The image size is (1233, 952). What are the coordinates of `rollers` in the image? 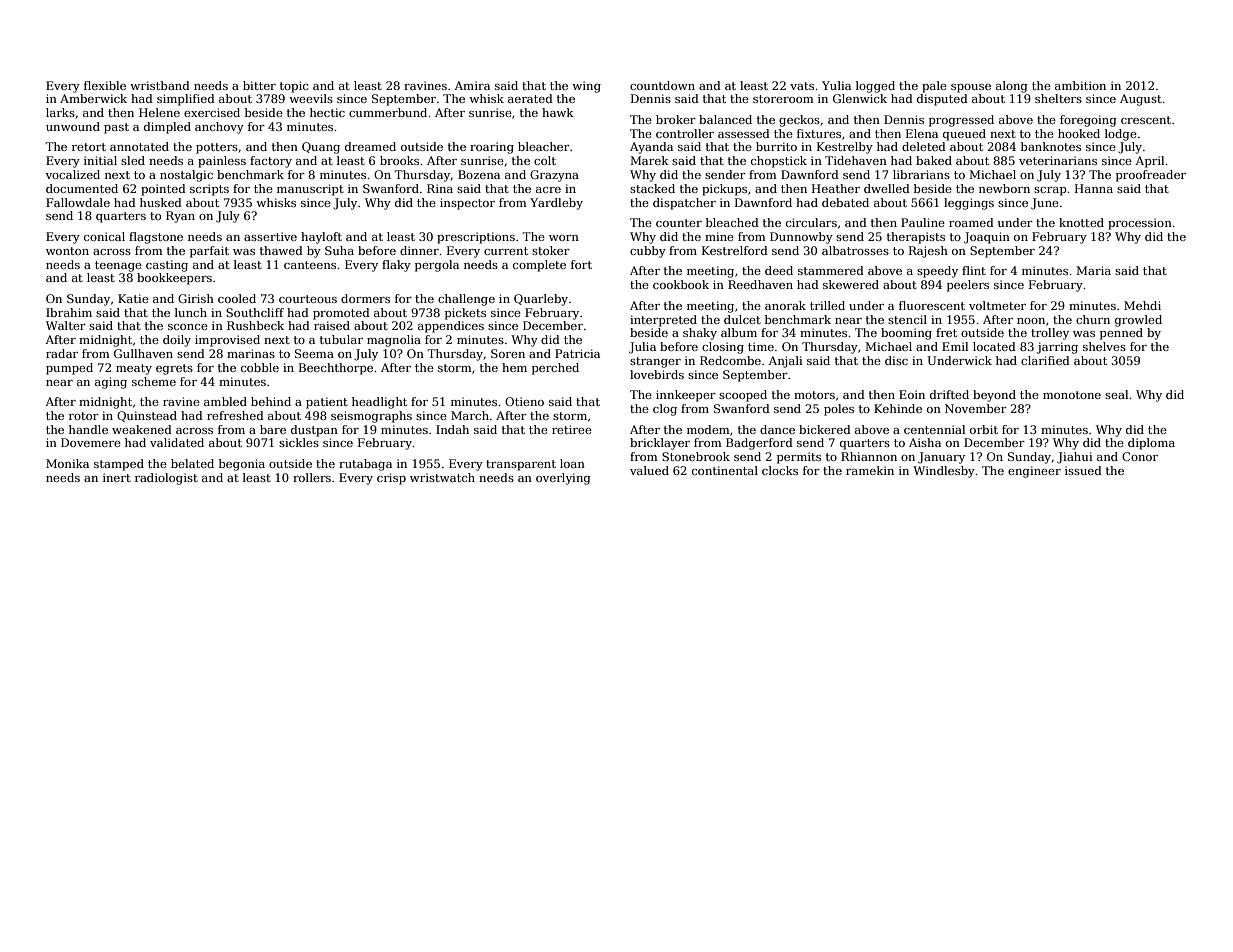 It's located at (312, 477).
